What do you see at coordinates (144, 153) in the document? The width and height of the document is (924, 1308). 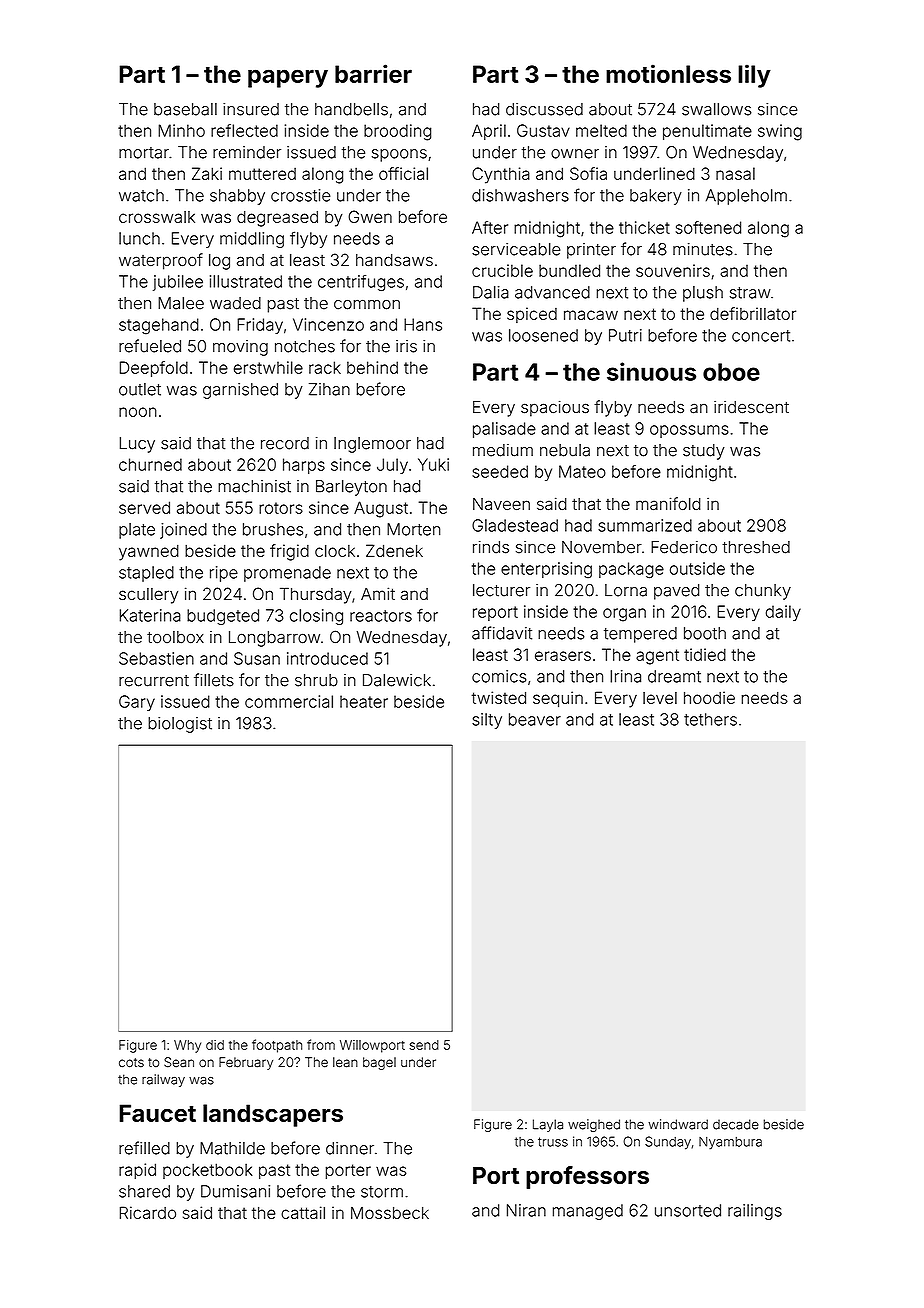 I see `mortar` at bounding box center [144, 153].
